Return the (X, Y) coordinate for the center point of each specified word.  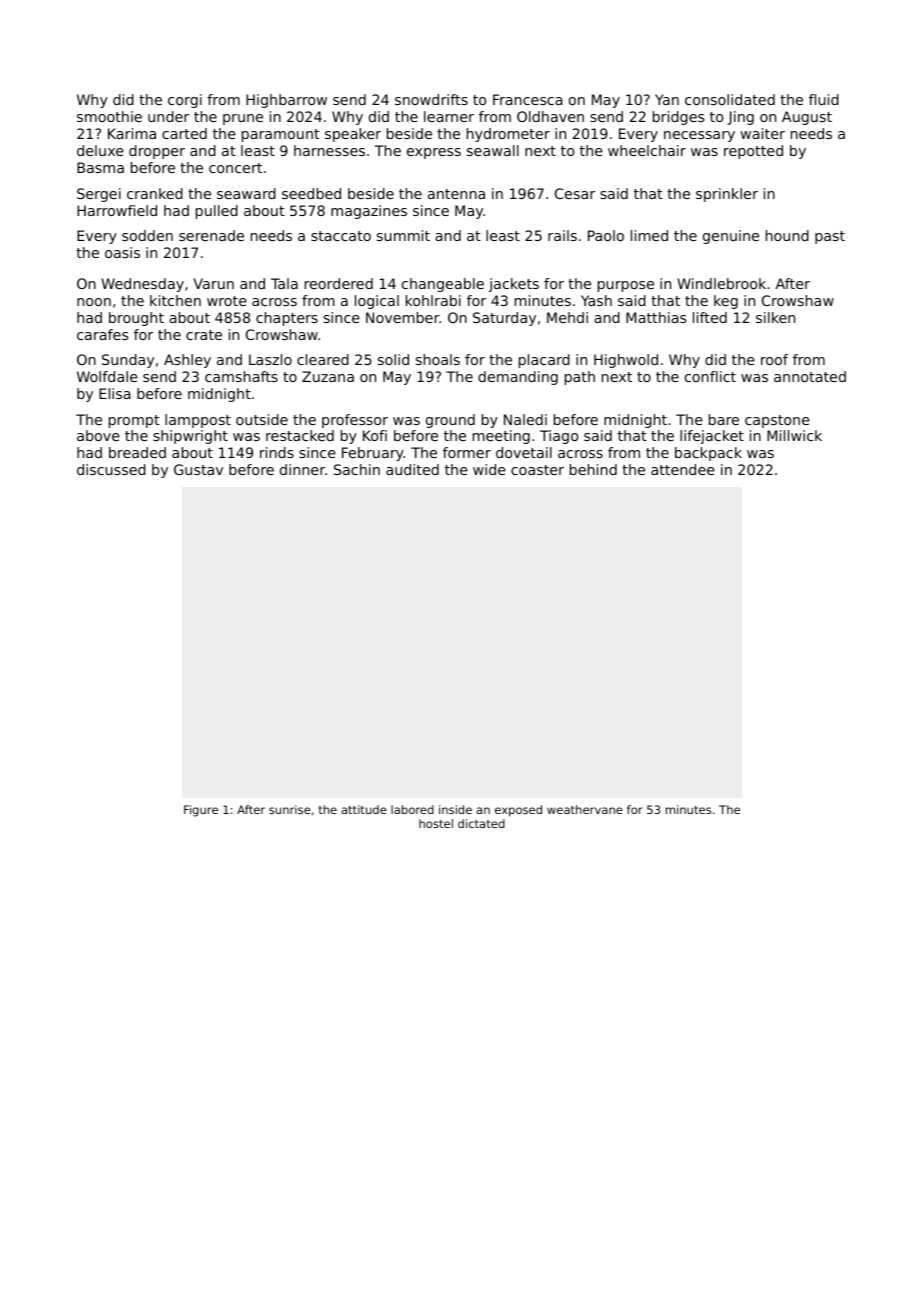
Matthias (656, 317)
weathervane (585, 809)
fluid (824, 99)
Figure (201, 811)
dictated (481, 823)
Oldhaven (550, 116)
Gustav (198, 469)
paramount (281, 135)
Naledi (525, 419)
